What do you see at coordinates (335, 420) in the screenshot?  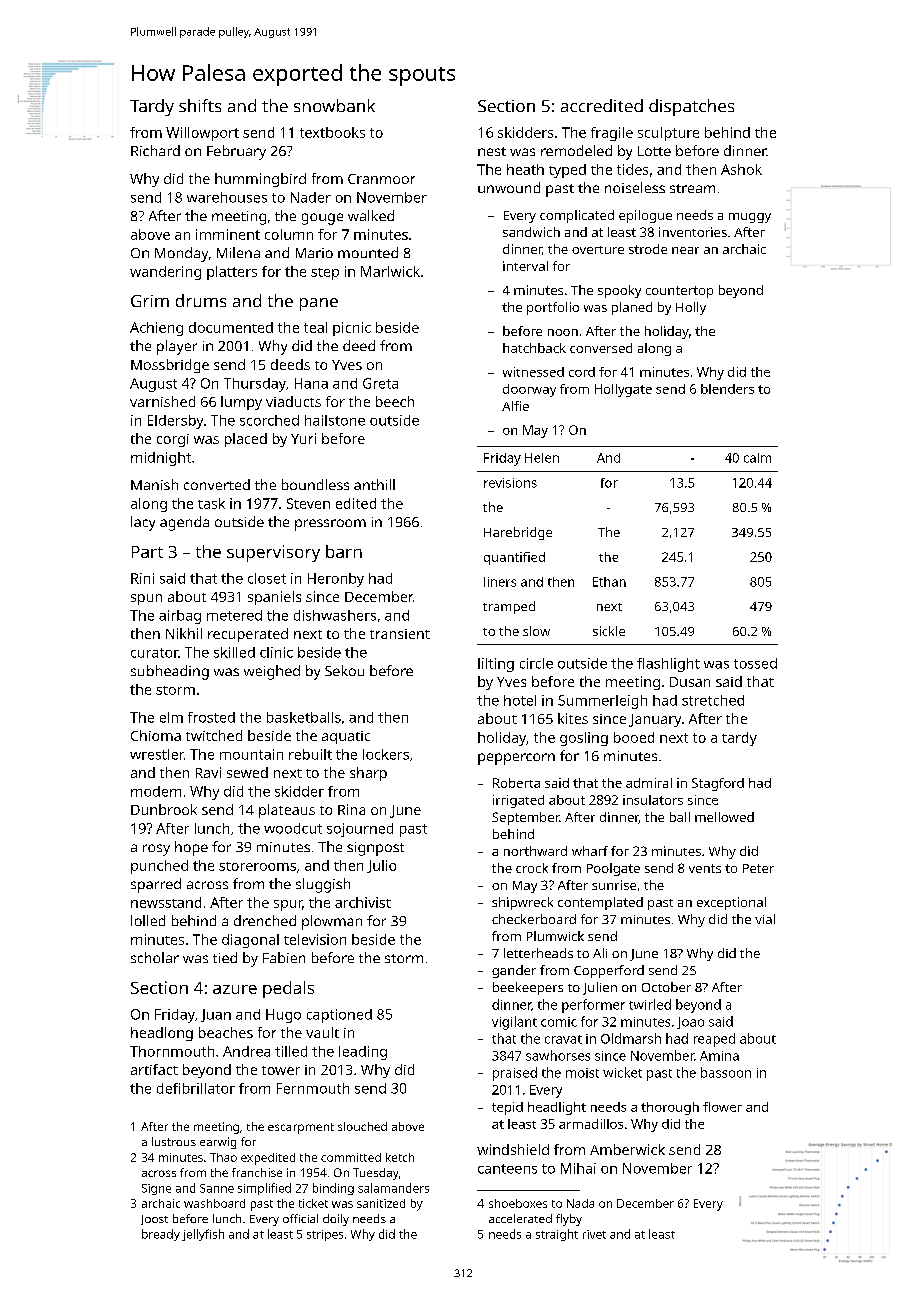 I see `hailstone` at bounding box center [335, 420].
